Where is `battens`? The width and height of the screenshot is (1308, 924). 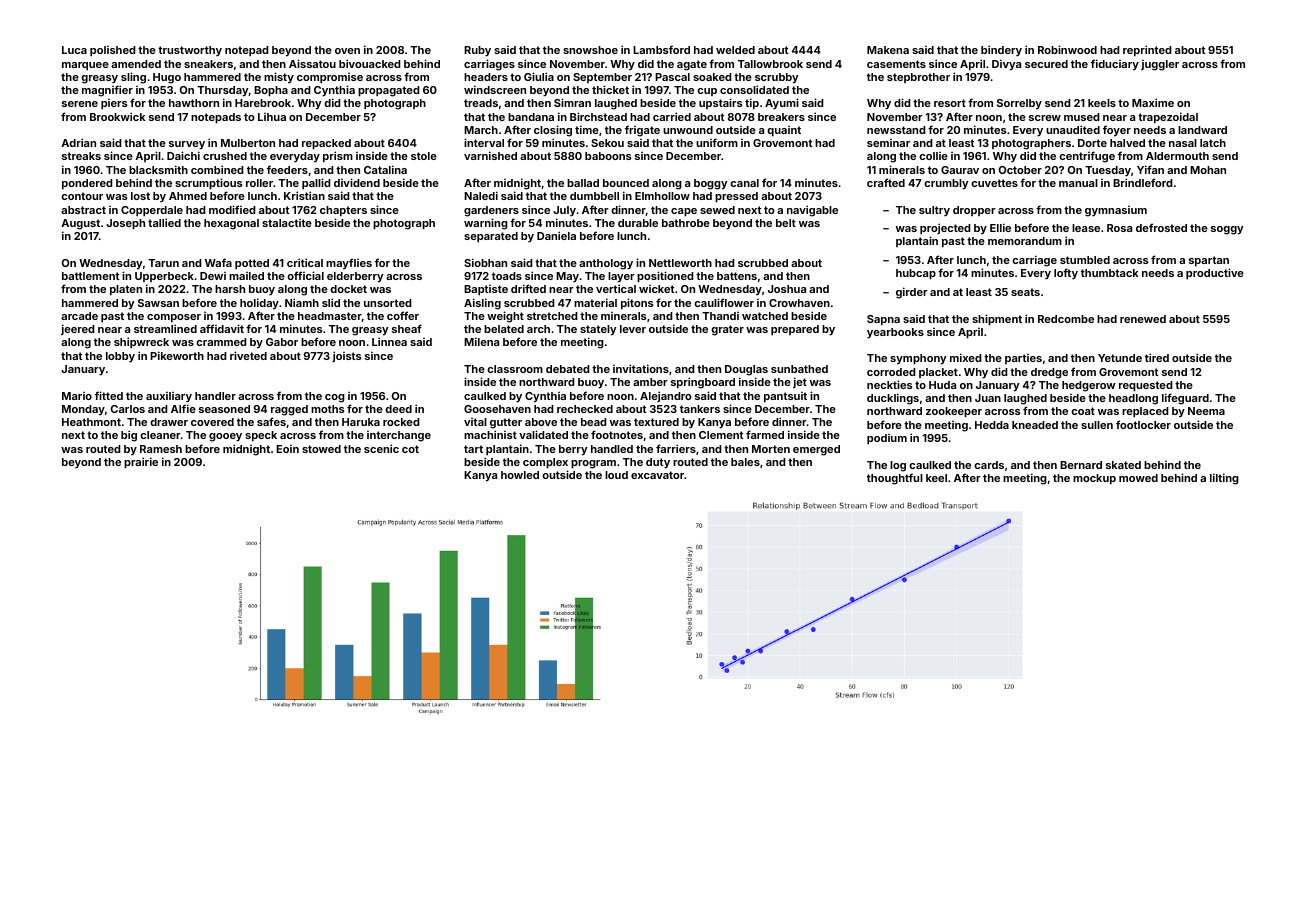 battens is located at coordinates (737, 276).
